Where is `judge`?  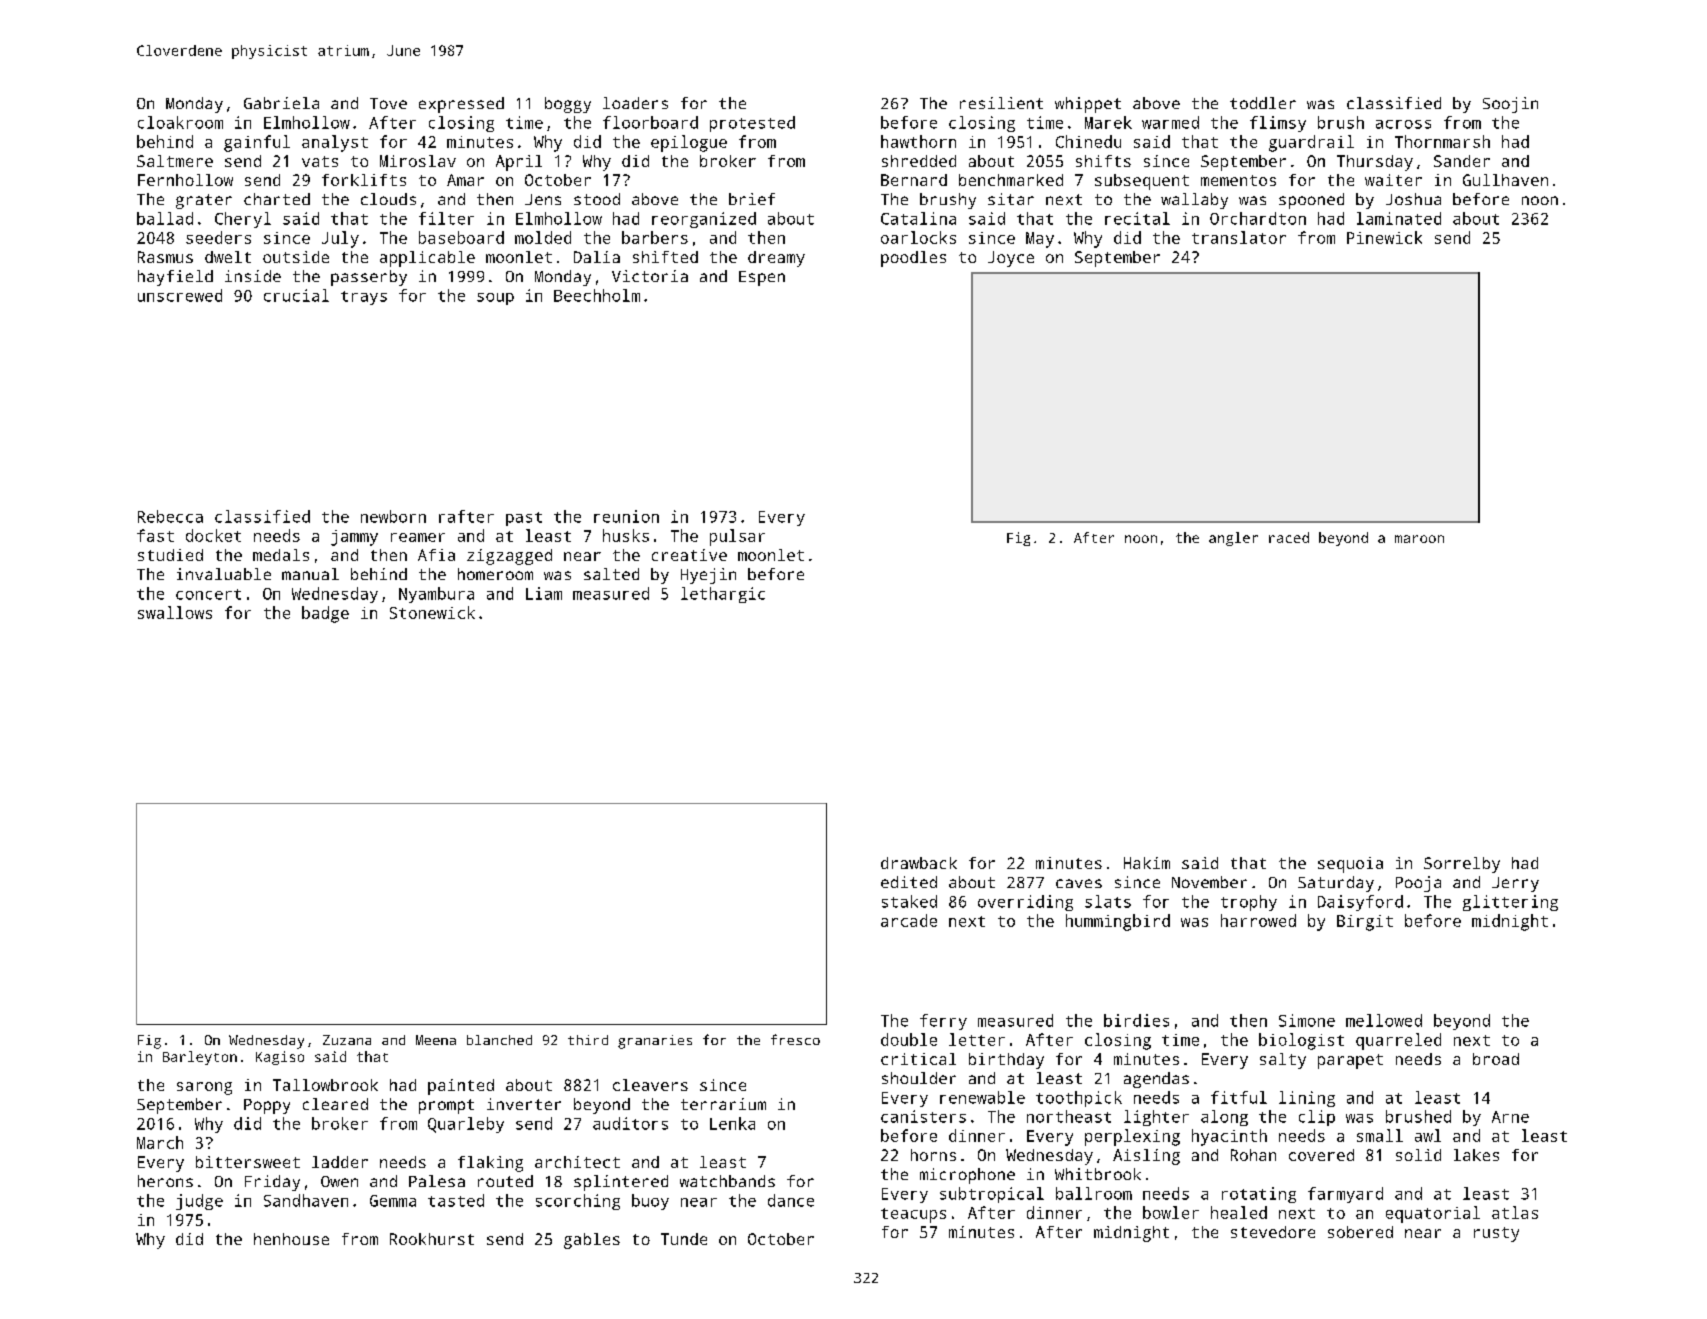 judge is located at coordinates (199, 1202).
